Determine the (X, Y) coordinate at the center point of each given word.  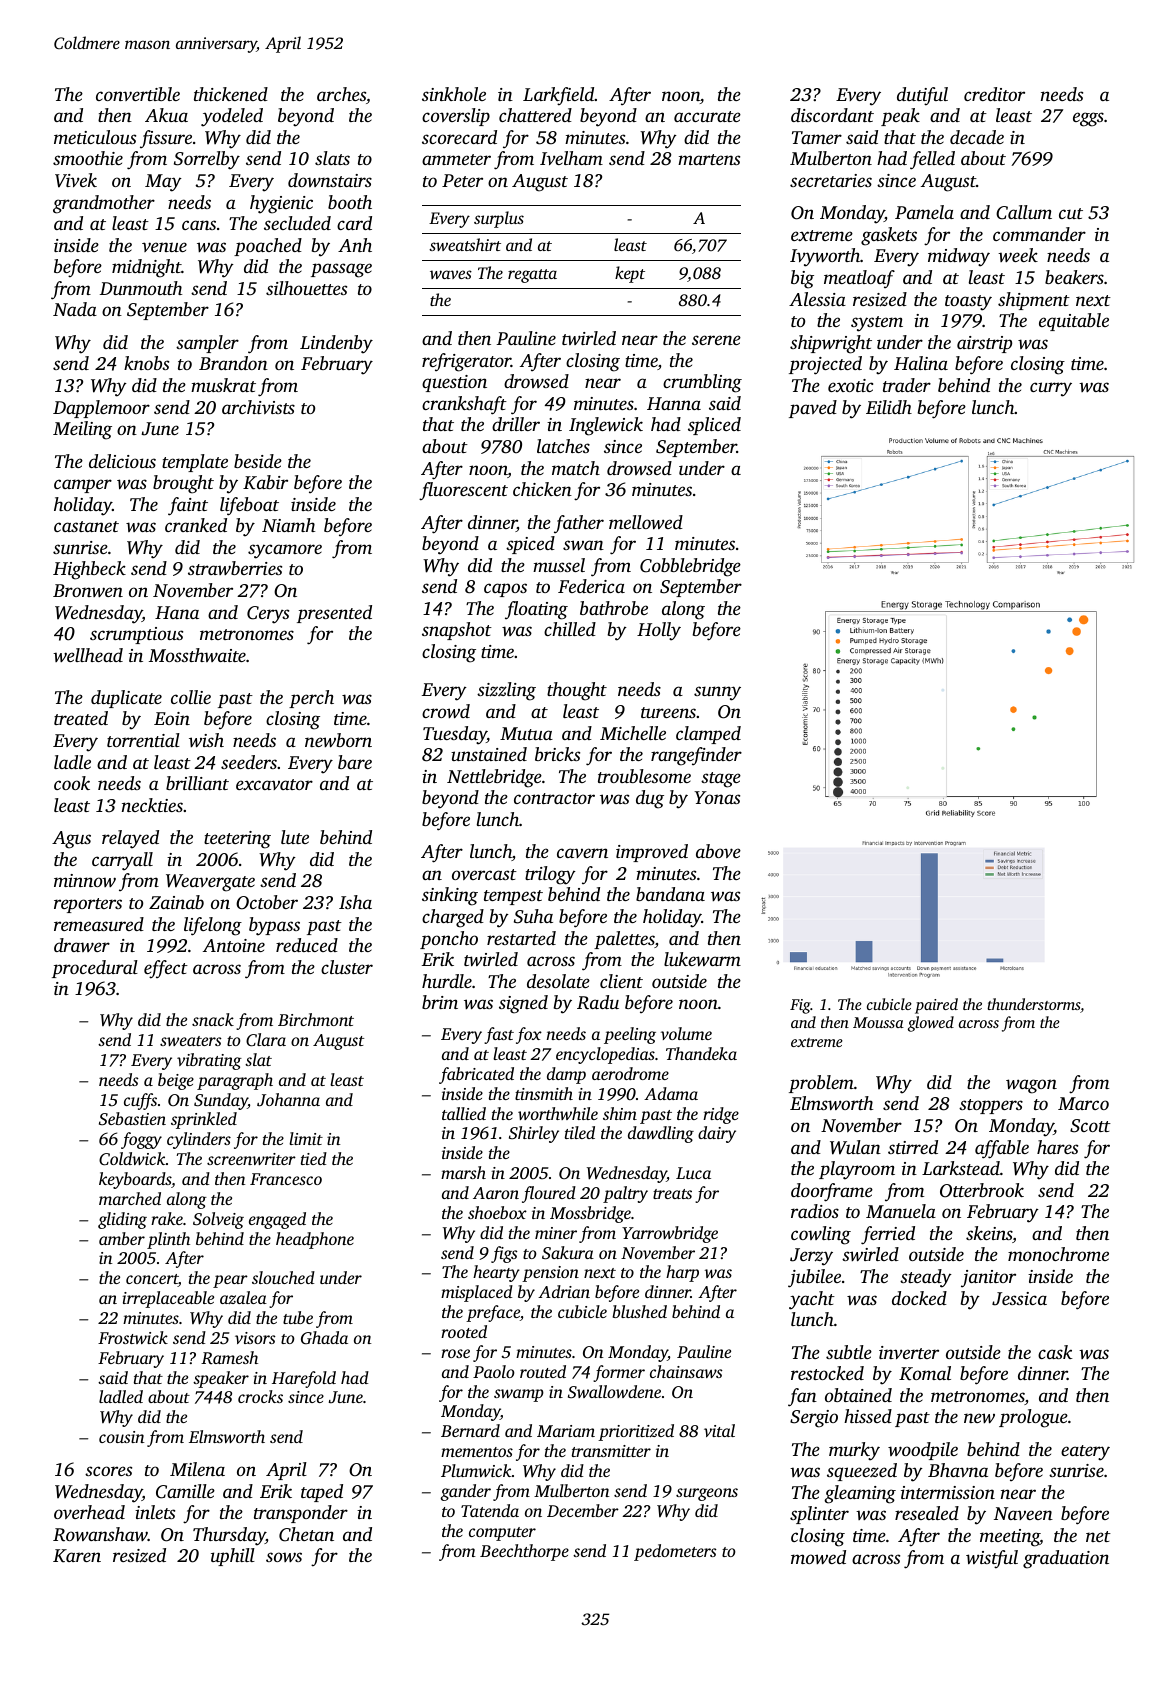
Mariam (566, 1431)
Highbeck (89, 570)
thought (577, 691)
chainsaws (686, 1371)
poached (268, 247)
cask (1055, 1352)
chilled (570, 629)
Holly (659, 631)
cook (72, 783)
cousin (122, 1437)
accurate (707, 116)
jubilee (814, 1278)
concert (152, 1280)
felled (932, 160)
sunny (717, 693)
